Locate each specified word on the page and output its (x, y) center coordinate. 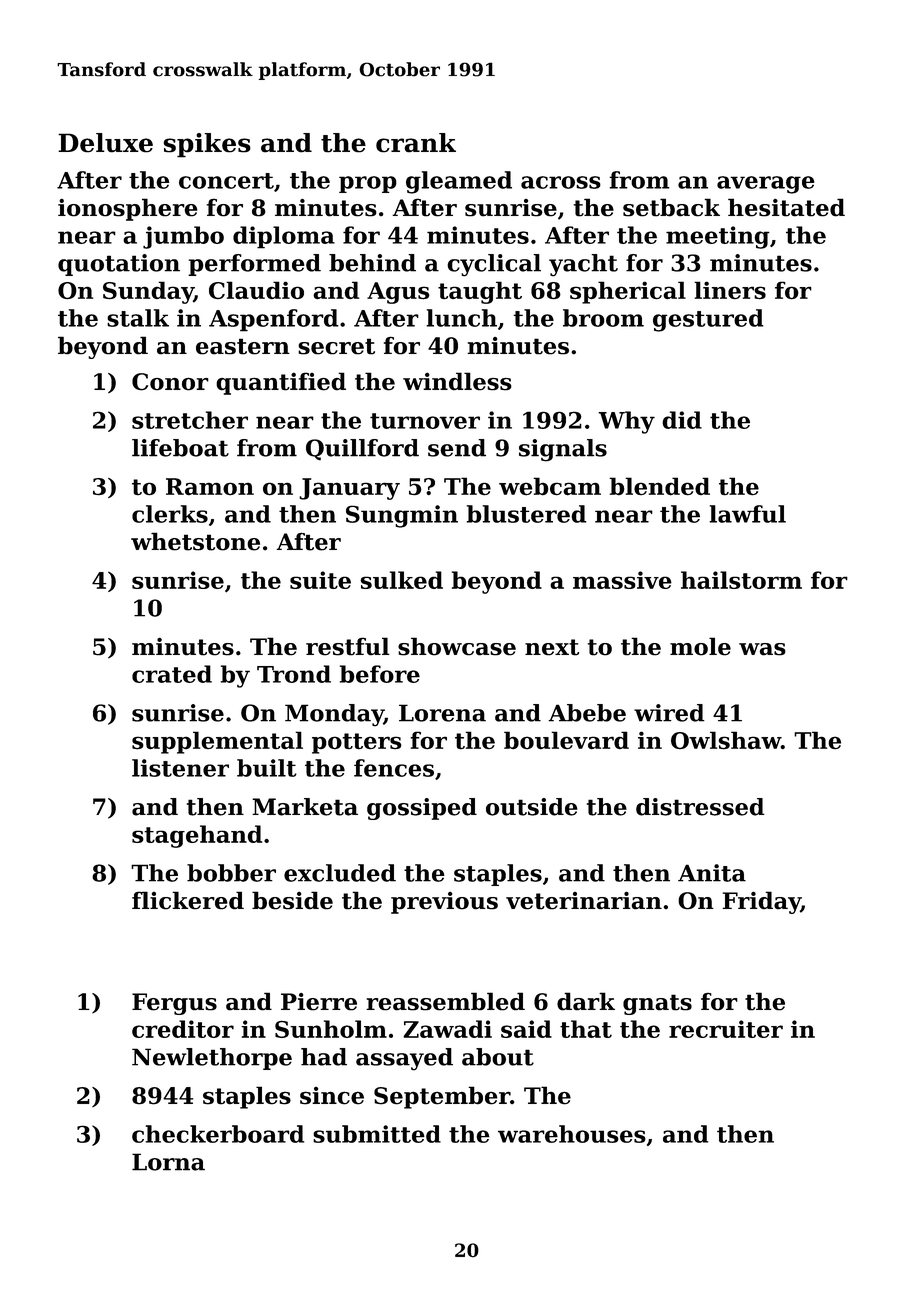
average (766, 185)
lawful (747, 514)
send (457, 448)
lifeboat (180, 448)
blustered (526, 514)
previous (444, 903)
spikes (207, 145)
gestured (708, 320)
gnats (657, 1004)
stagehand (197, 836)
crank (416, 143)
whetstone (195, 541)
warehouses (572, 1134)
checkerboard (218, 1134)
